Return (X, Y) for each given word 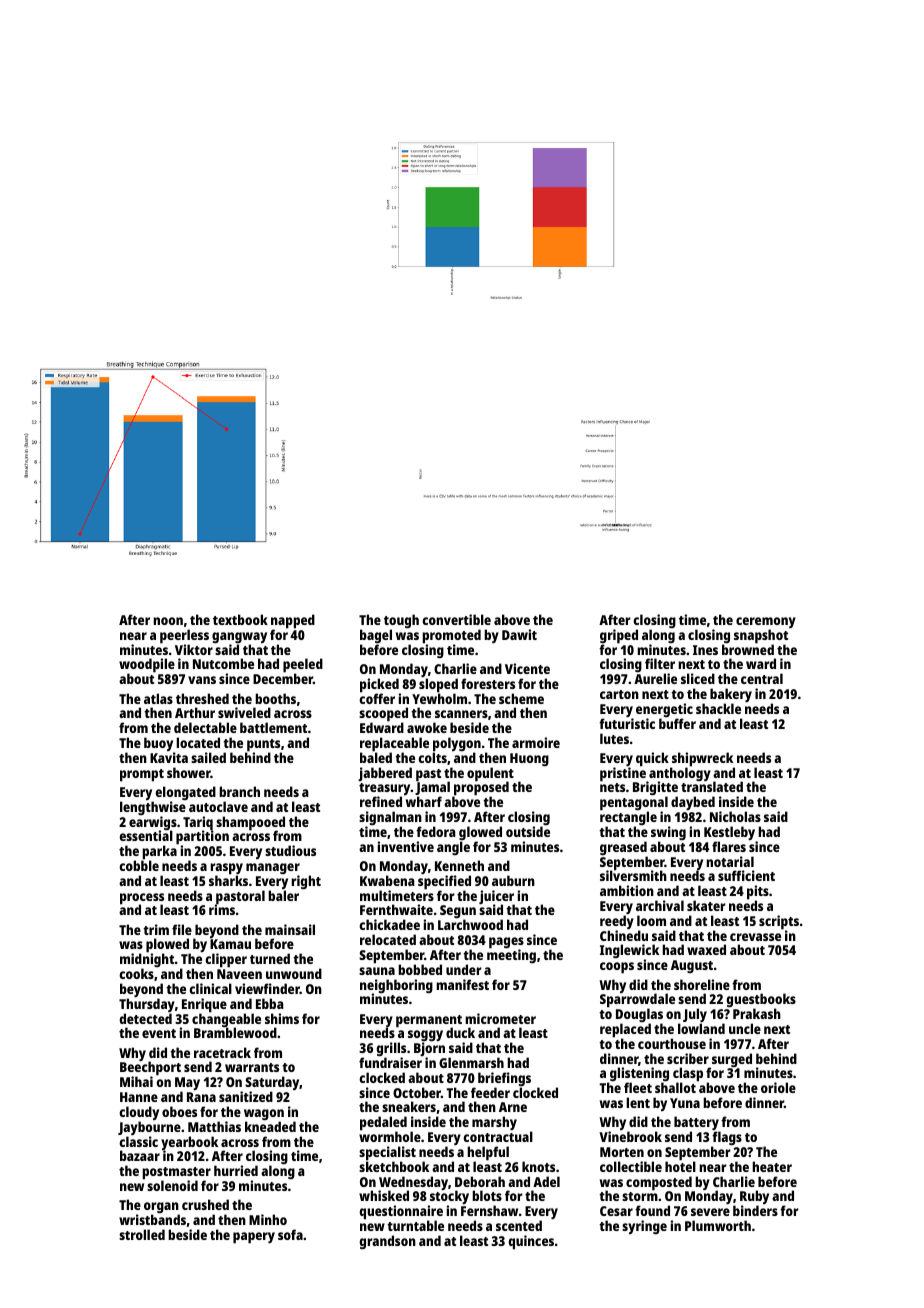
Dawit (519, 634)
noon (168, 621)
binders (755, 1211)
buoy (158, 744)
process (142, 899)
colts (432, 757)
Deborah (480, 1181)
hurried (236, 1170)
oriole (778, 1087)
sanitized (246, 1096)
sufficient (746, 875)
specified (444, 882)
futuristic (627, 723)
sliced (698, 678)
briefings (504, 1079)
